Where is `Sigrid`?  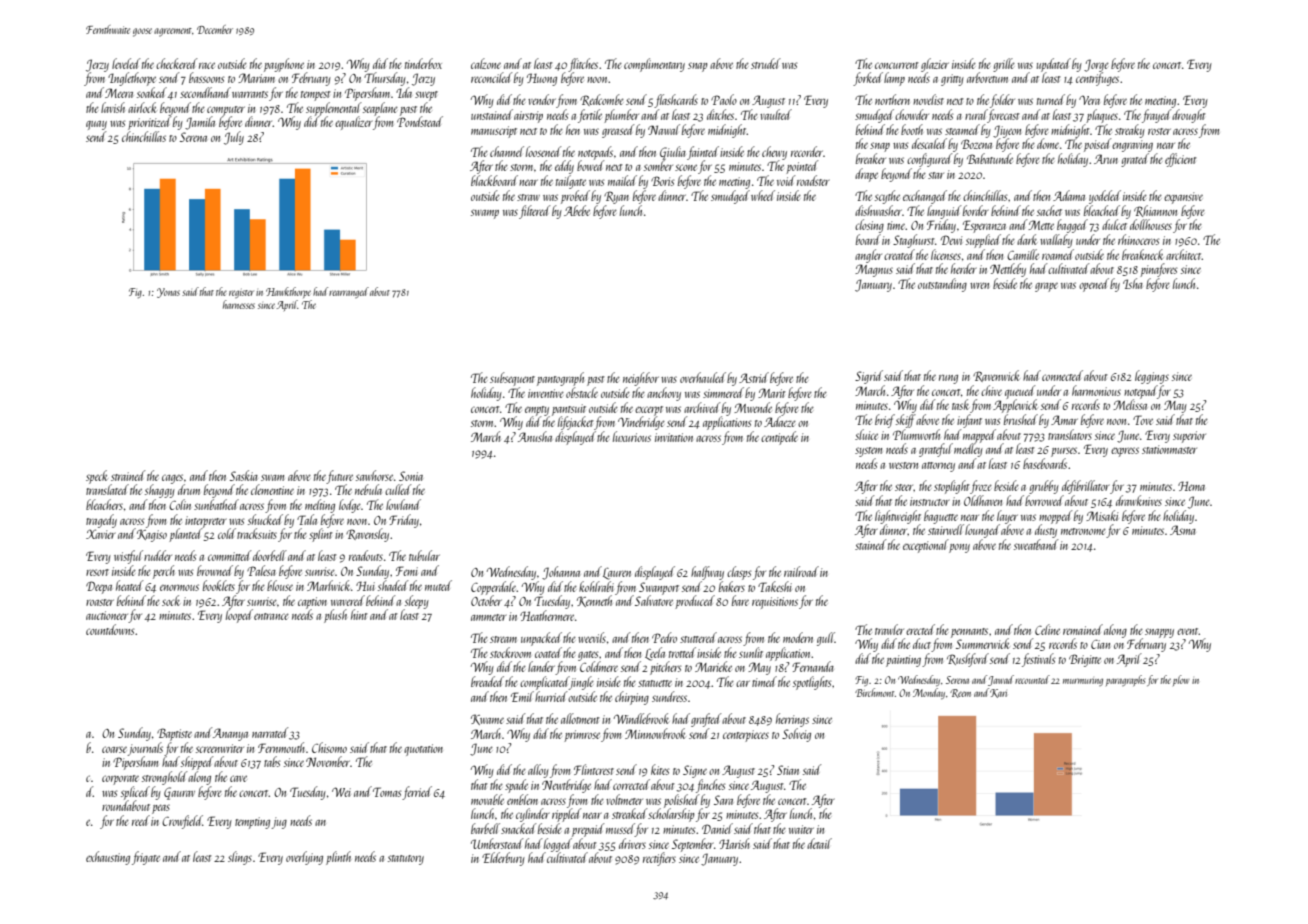 Sigrid is located at coordinates (869, 377).
